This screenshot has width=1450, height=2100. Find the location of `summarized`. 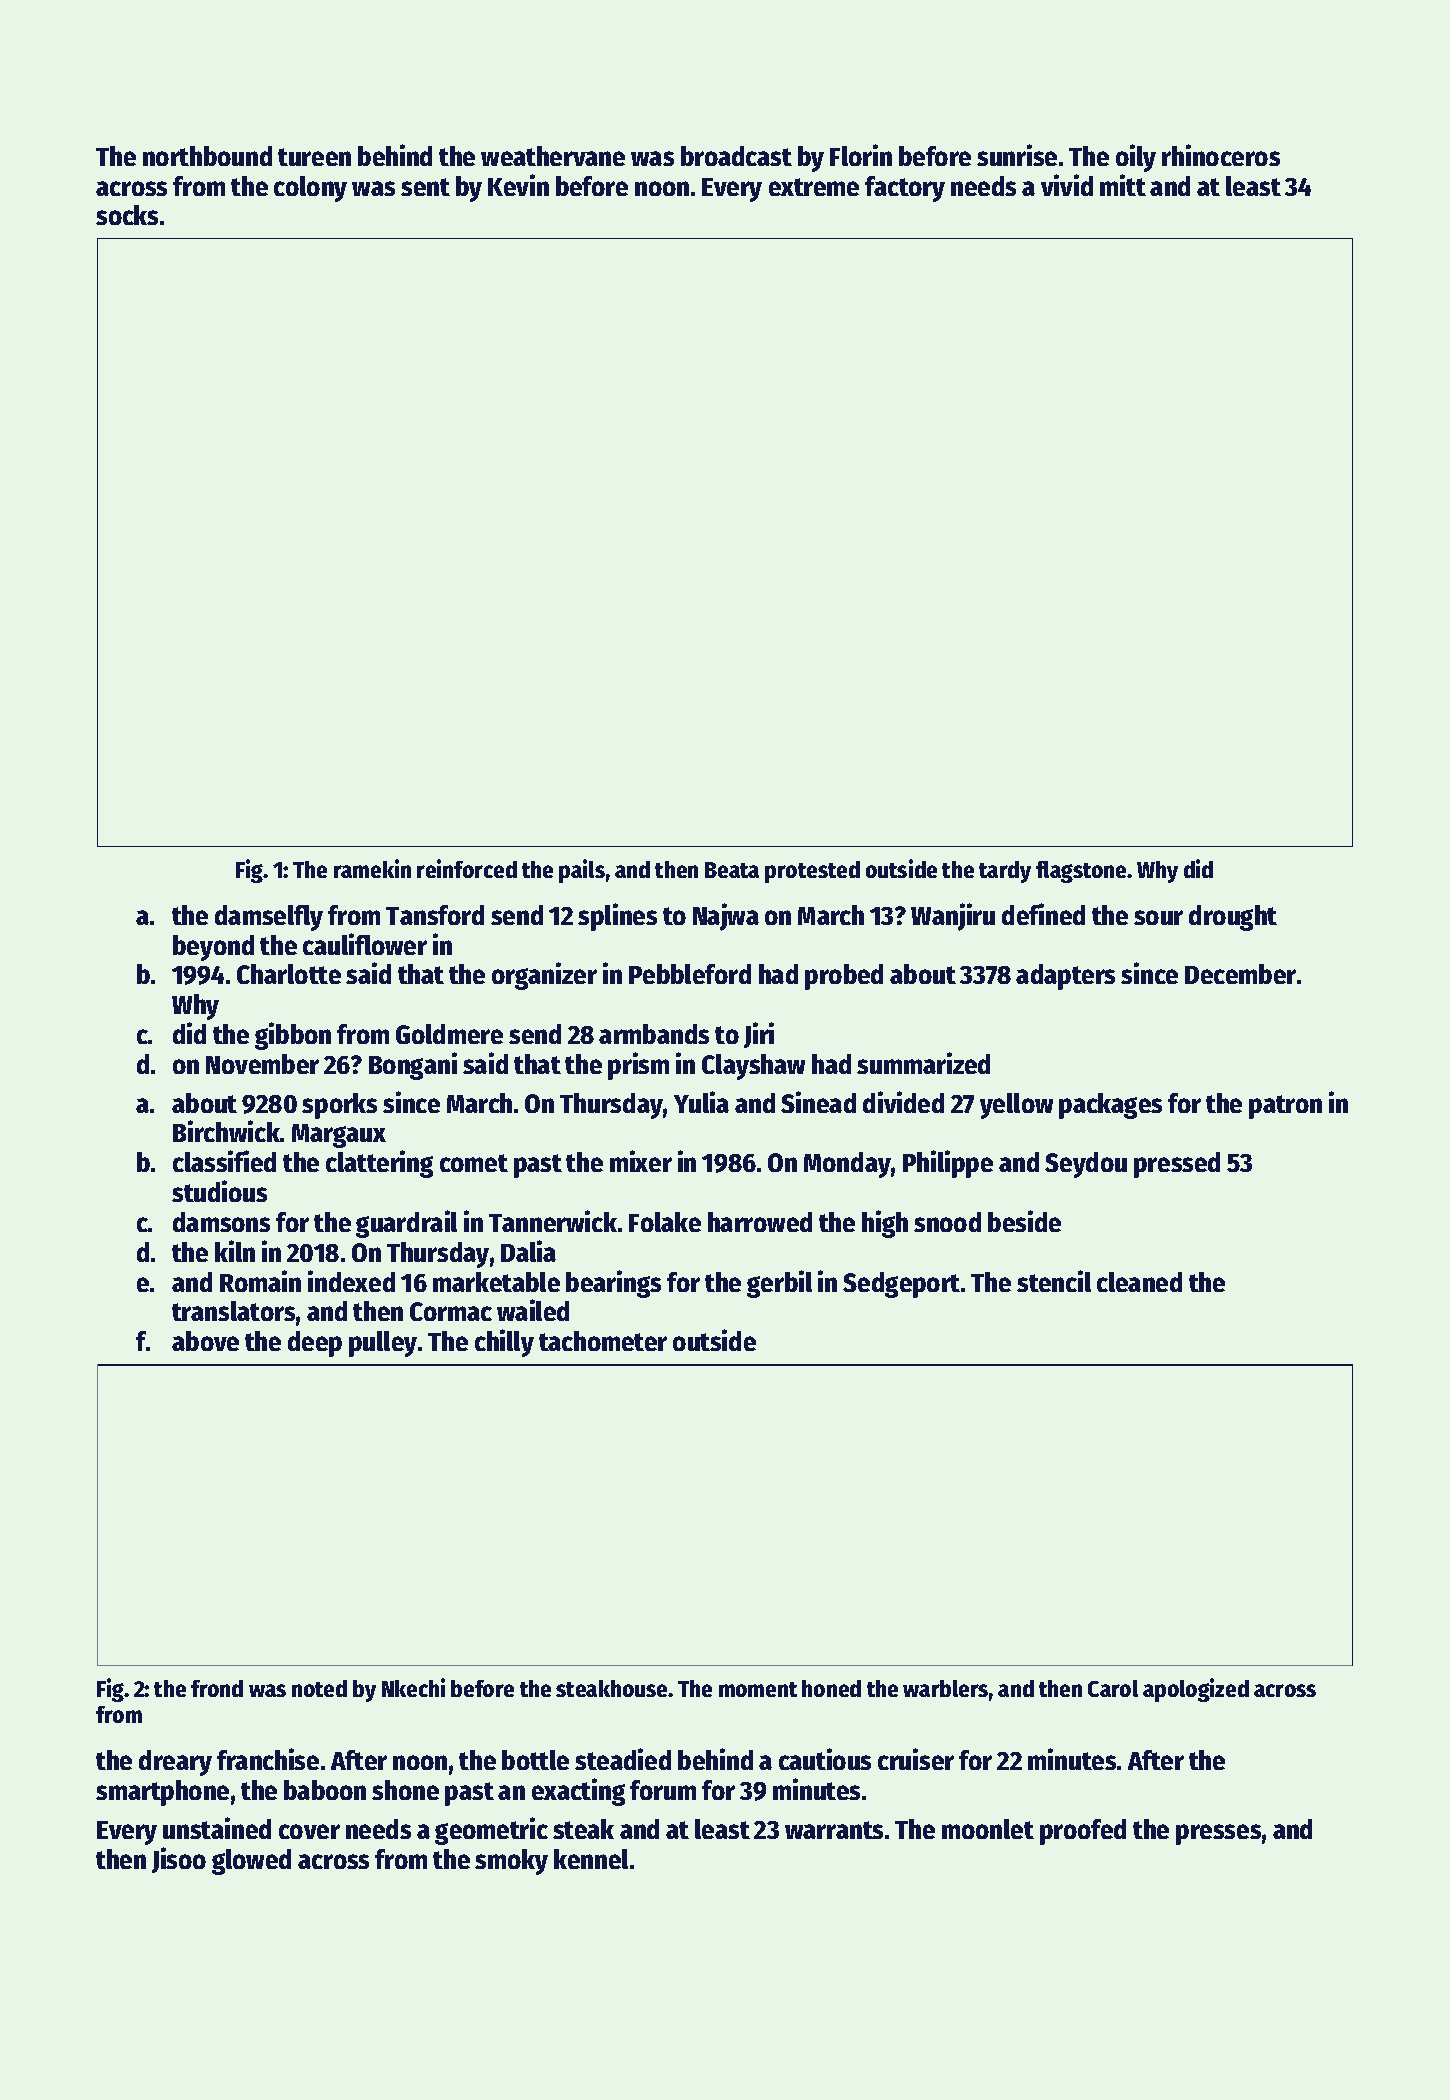

summarized is located at coordinates (923, 1063).
